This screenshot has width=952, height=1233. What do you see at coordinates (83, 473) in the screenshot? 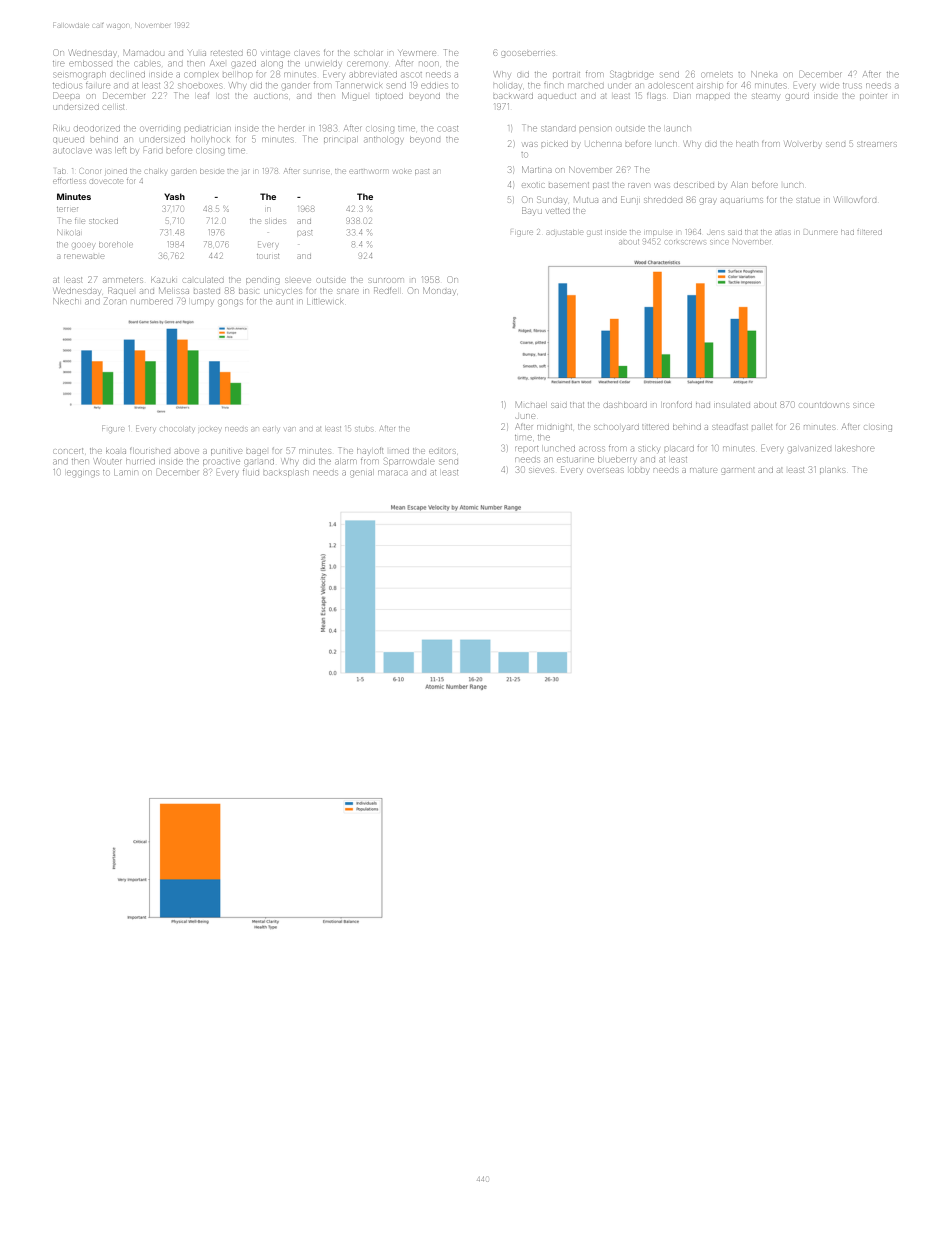
I see `leggings` at bounding box center [83, 473].
